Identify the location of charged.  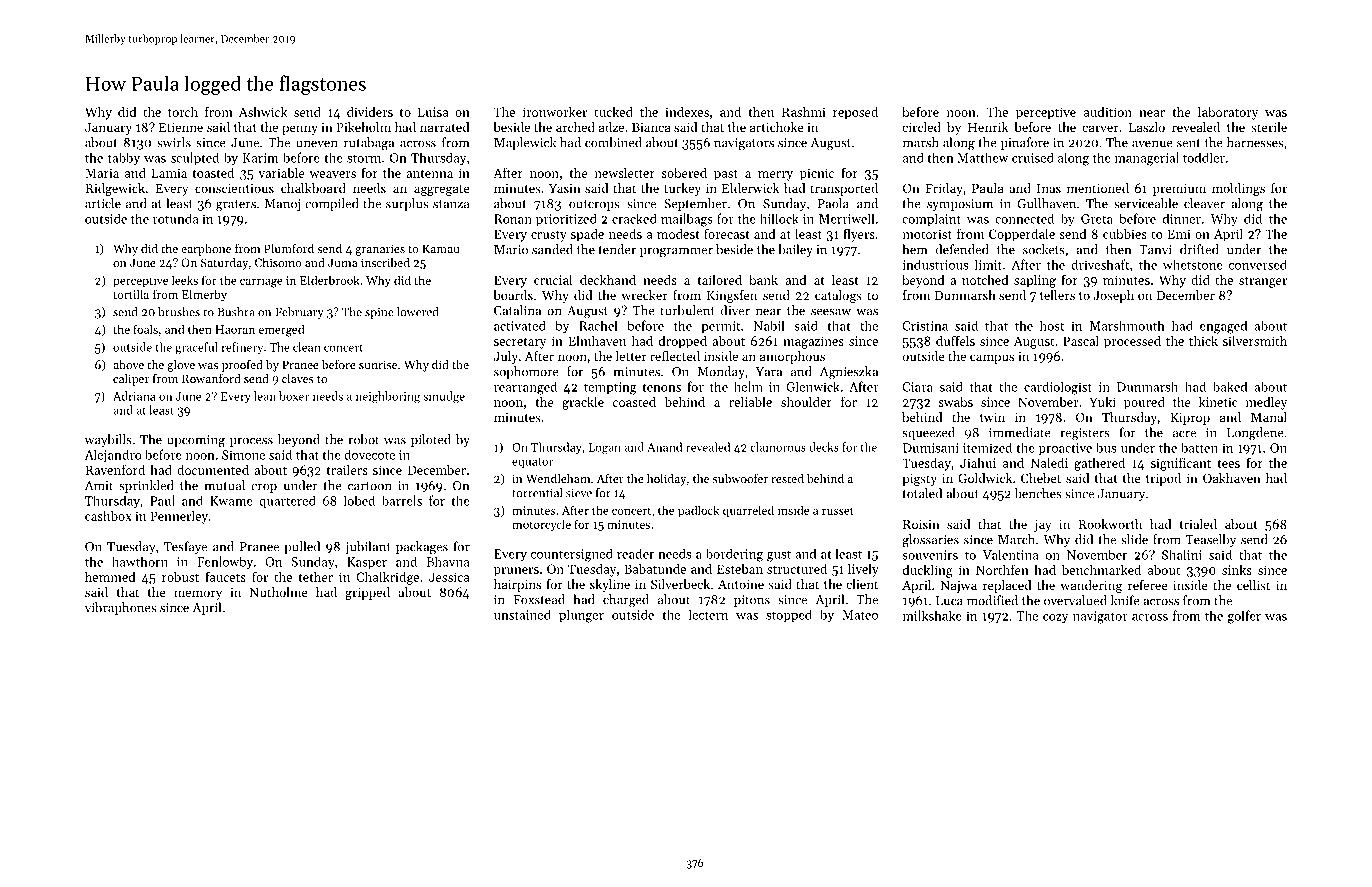
(626, 601).
